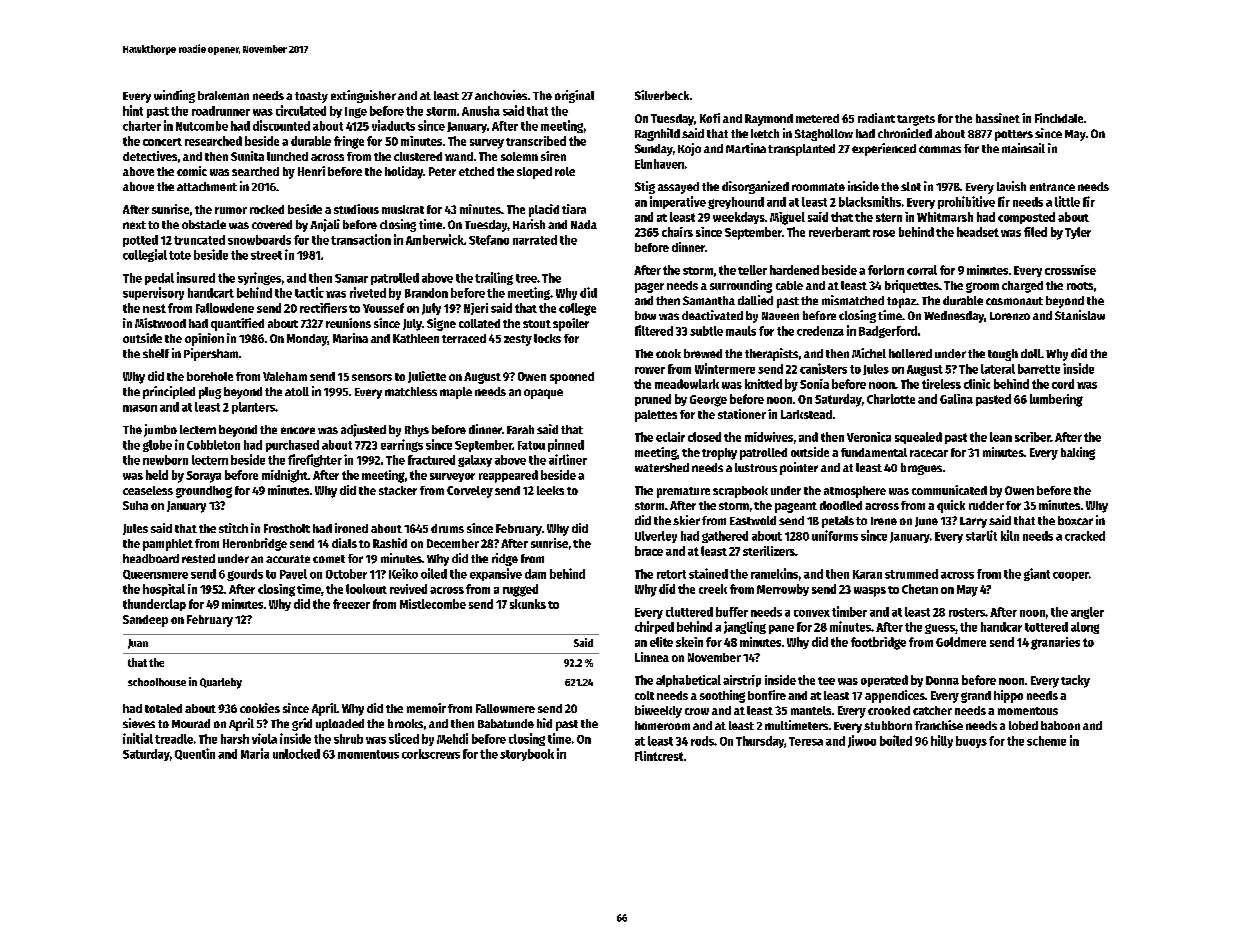  I want to click on role, so click(565, 171).
